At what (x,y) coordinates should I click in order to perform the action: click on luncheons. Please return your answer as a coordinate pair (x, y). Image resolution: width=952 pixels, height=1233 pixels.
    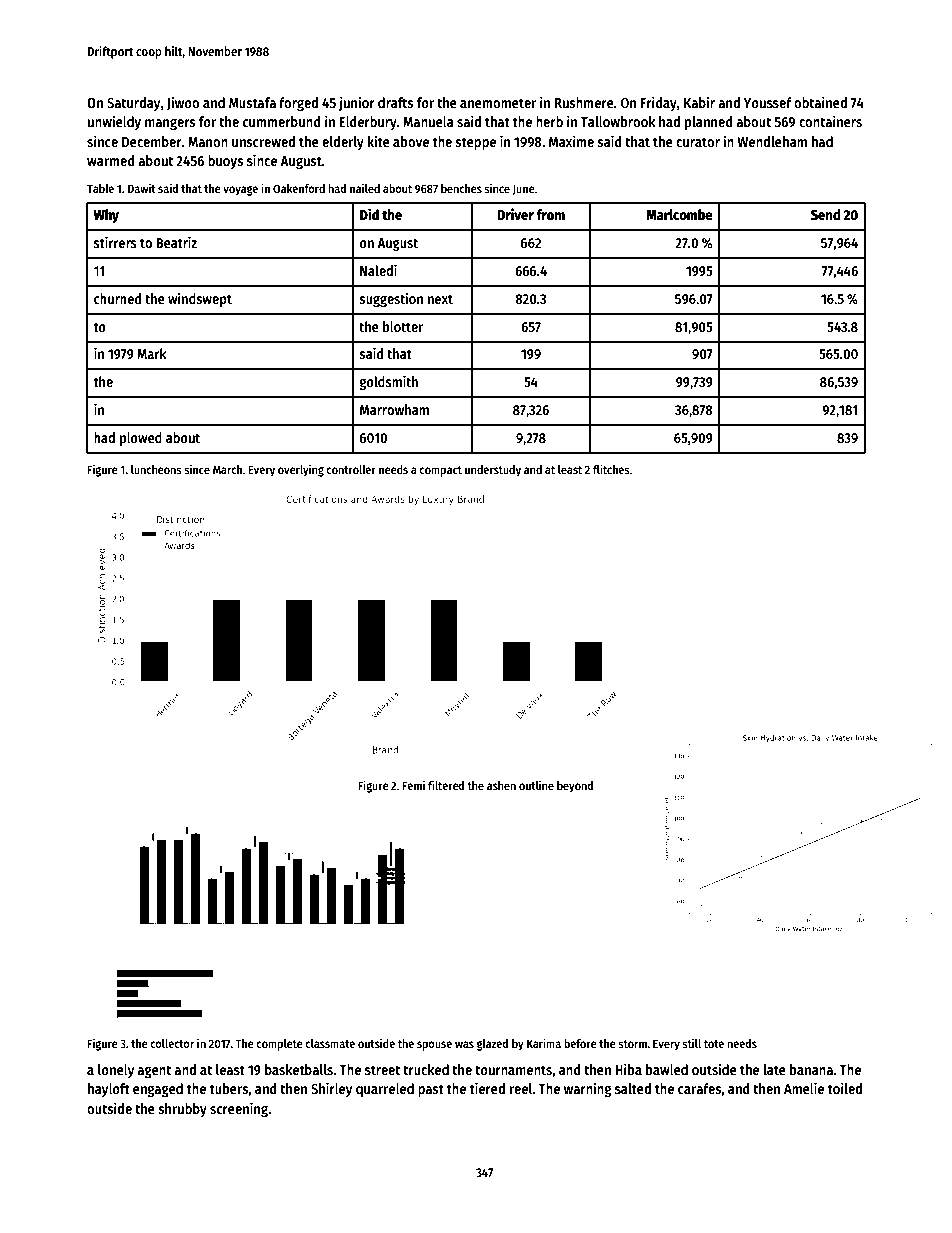
    Looking at the image, I should click on (156, 469).
